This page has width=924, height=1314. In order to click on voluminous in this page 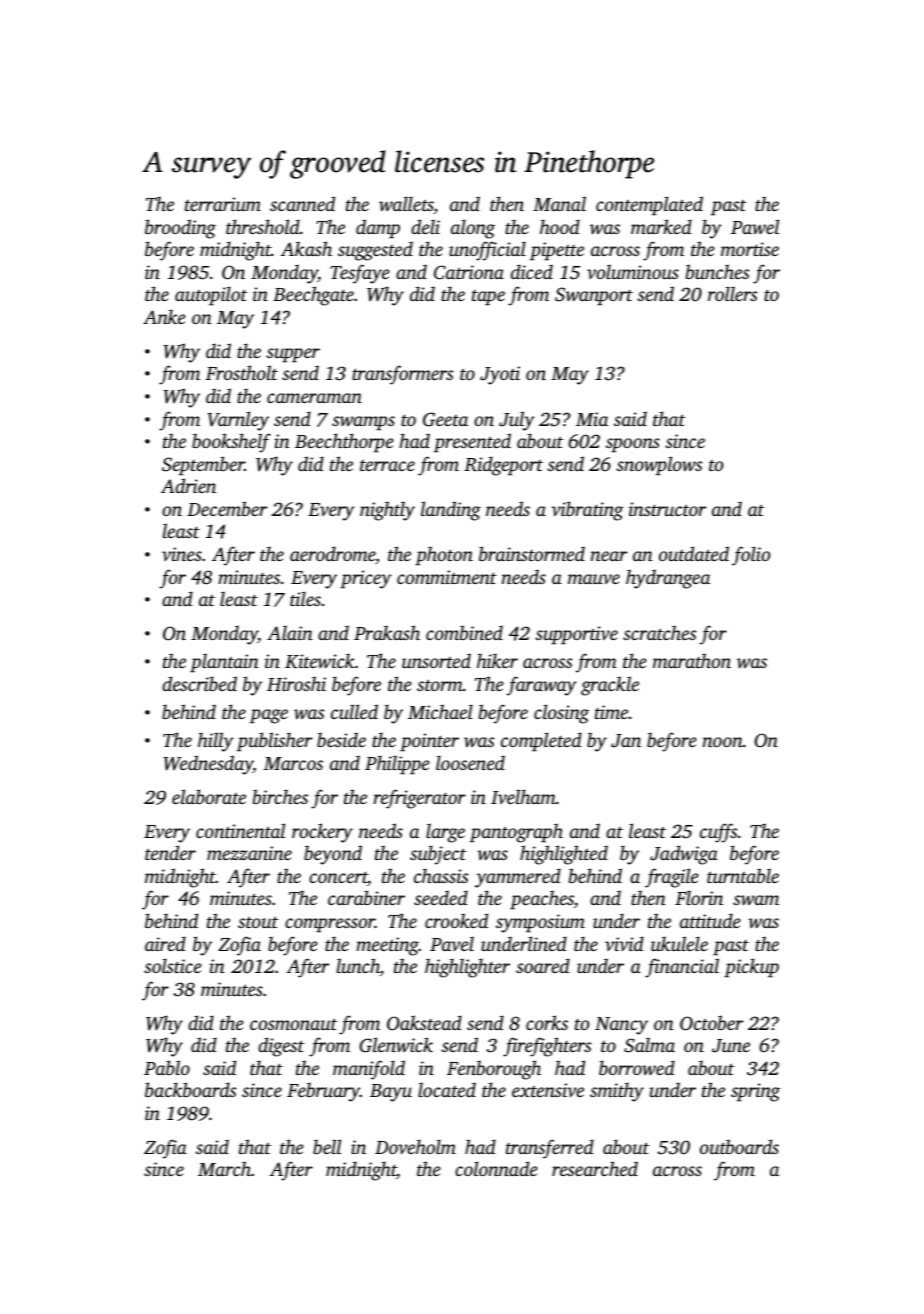, I will do `click(633, 271)`.
